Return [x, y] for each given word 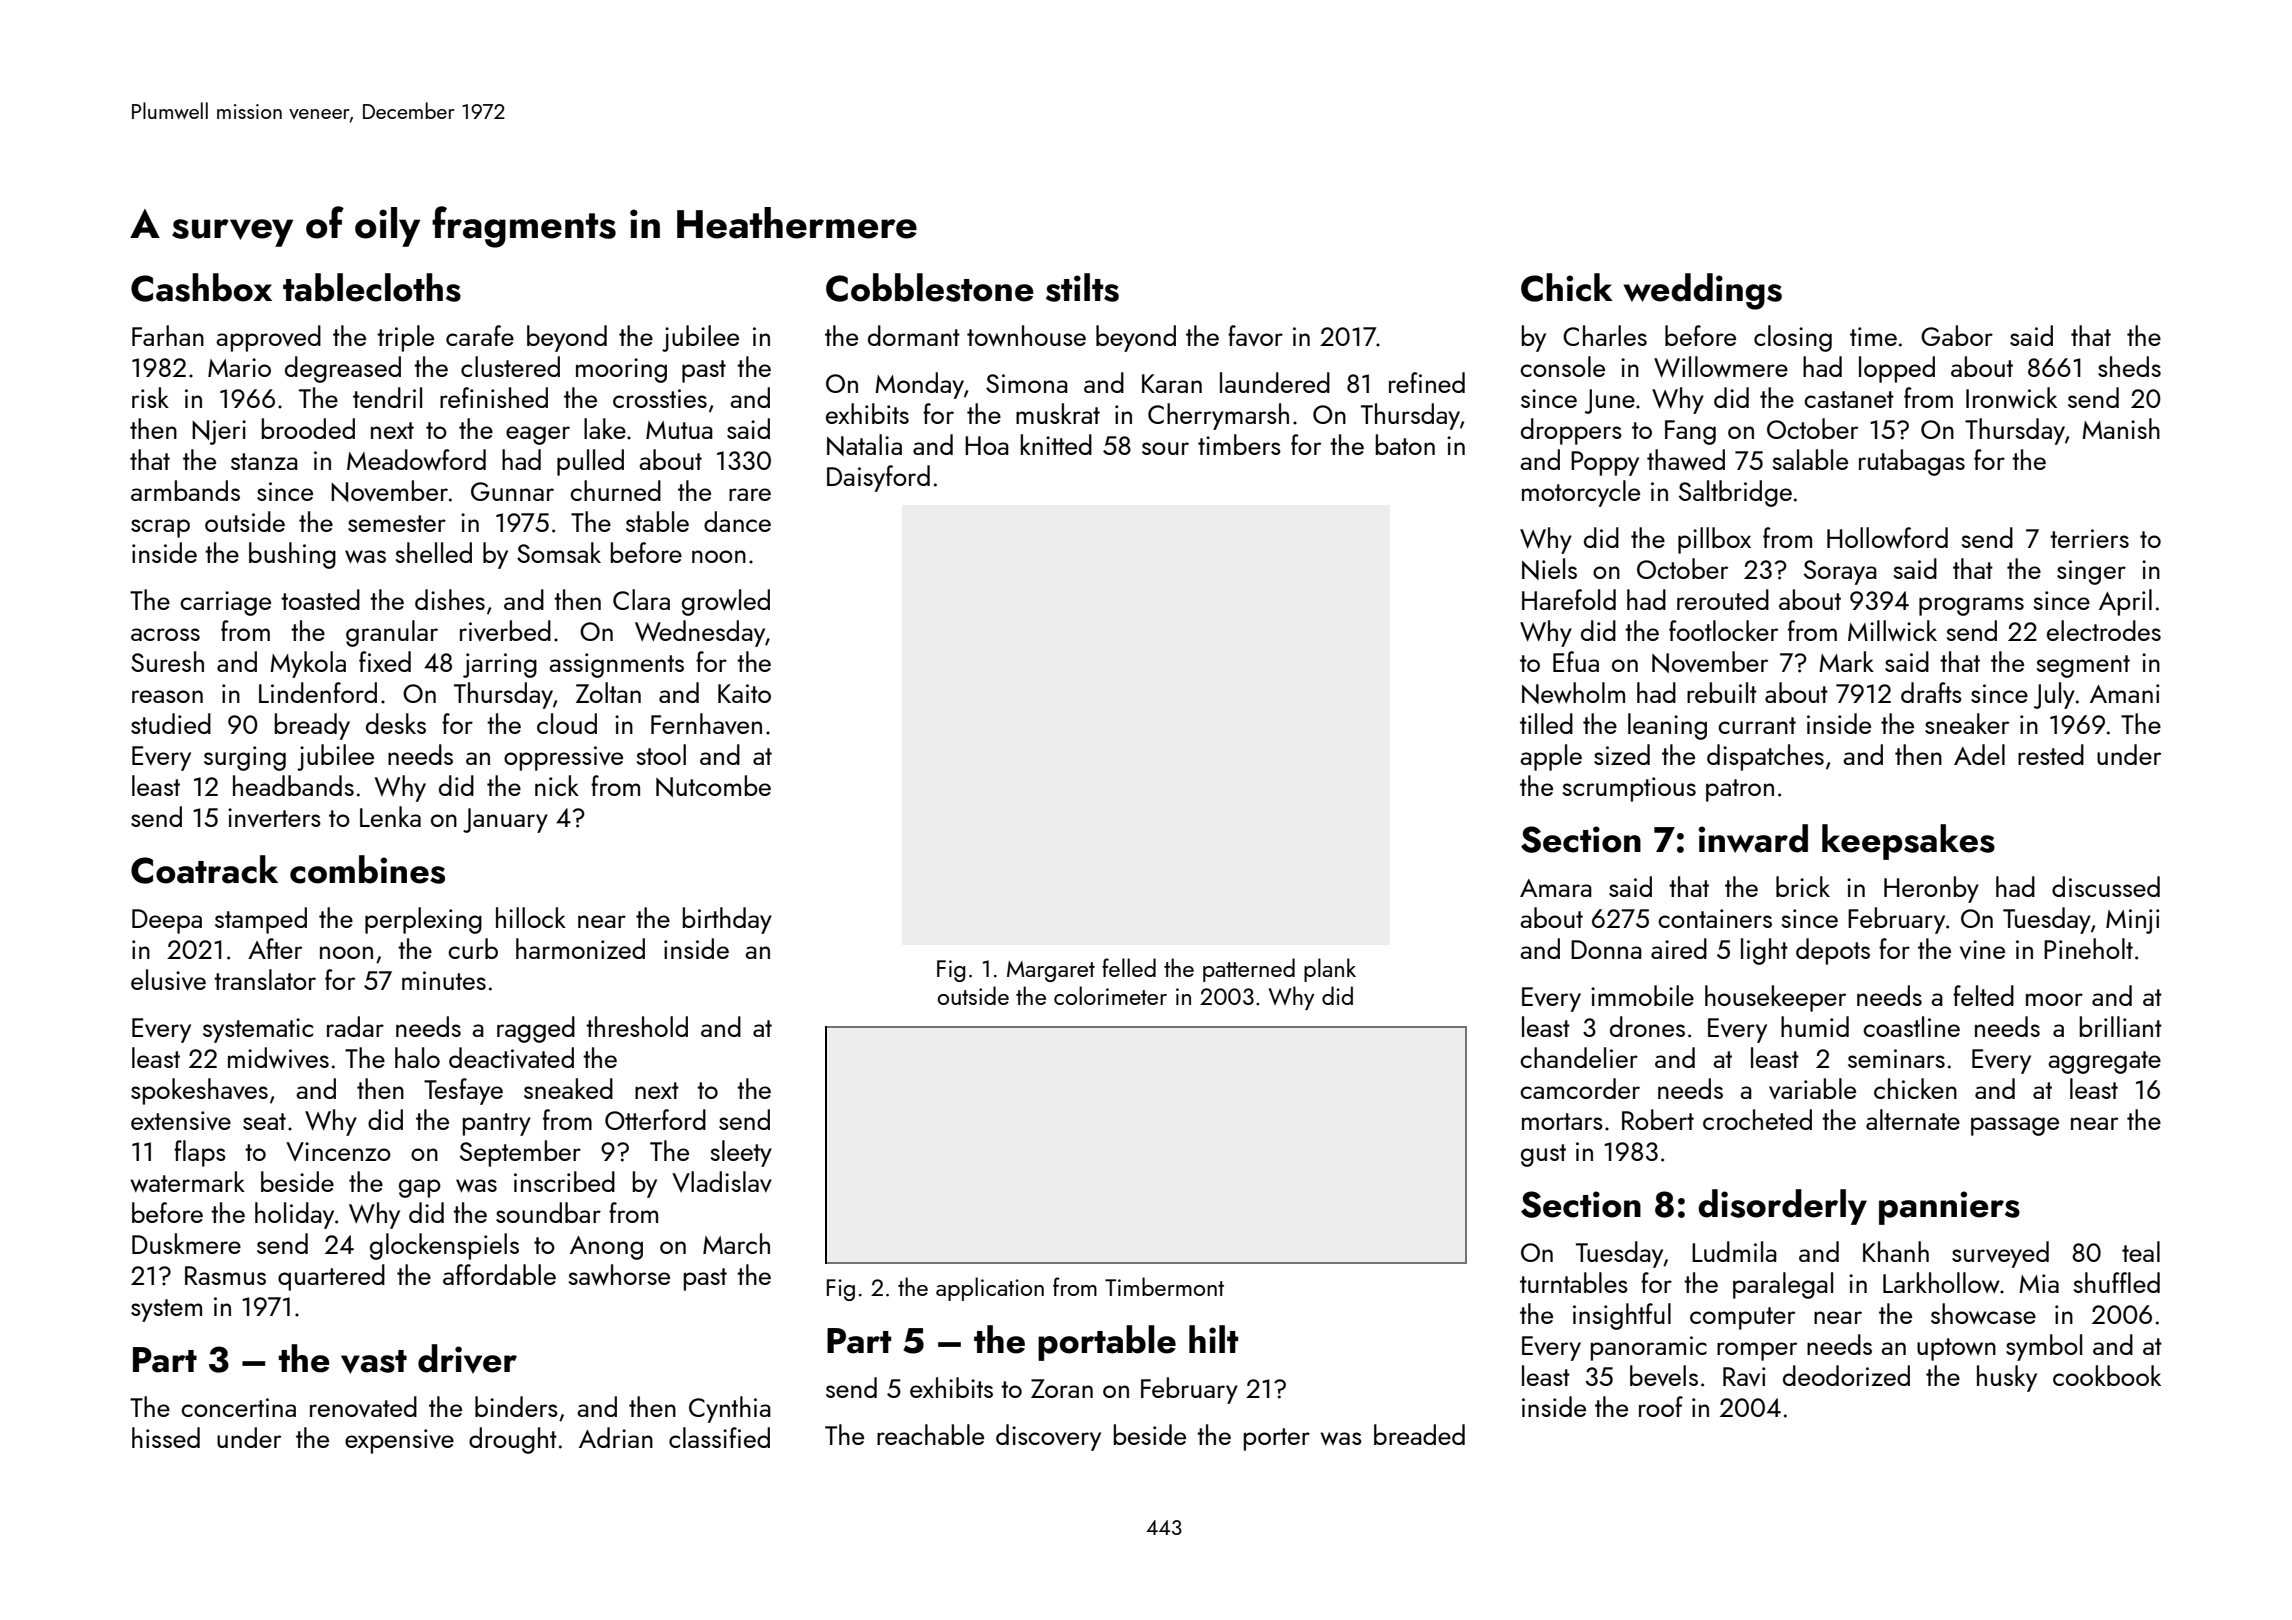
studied [171, 723]
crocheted [1757, 1119]
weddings [1702, 291]
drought [513, 1440]
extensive [181, 1120]
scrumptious [1629, 789]
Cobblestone [930, 287]
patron [1740, 790]
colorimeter [1110, 995]
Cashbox [201, 287]
